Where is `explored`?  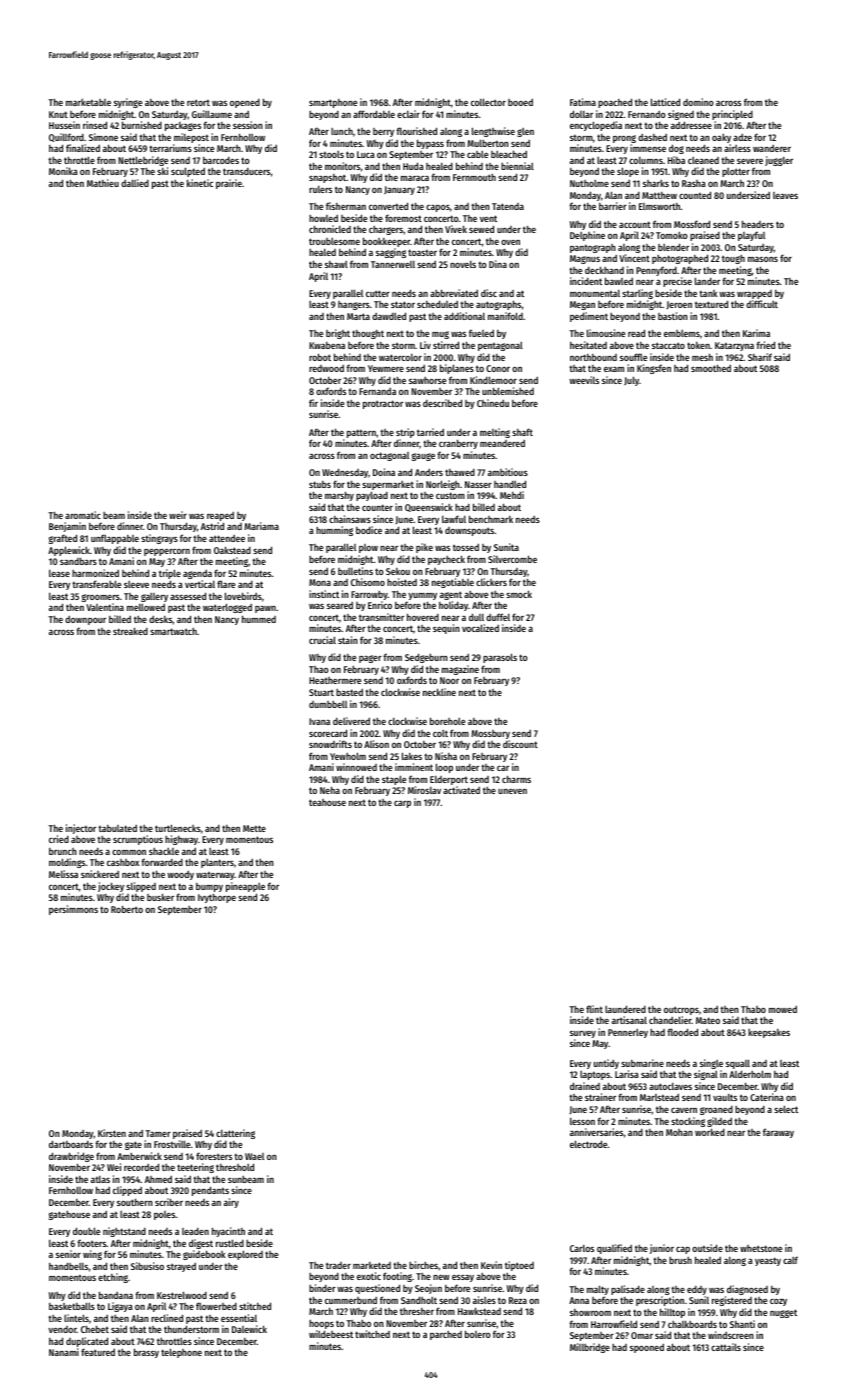 explored is located at coordinates (245, 1255).
